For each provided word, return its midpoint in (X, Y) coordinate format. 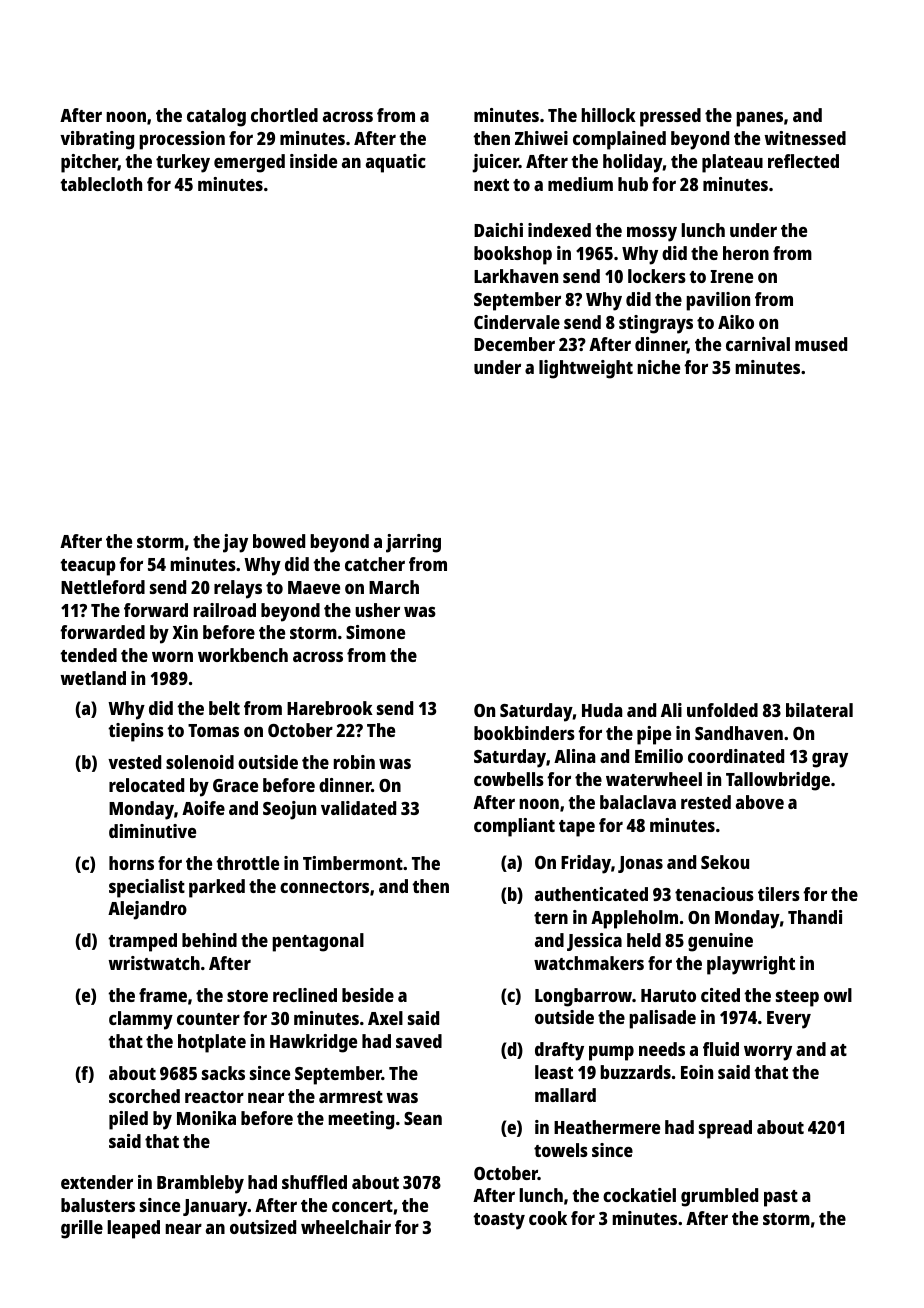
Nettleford (103, 587)
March (394, 587)
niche (658, 367)
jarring (413, 543)
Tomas (213, 730)
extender (97, 1182)
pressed (670, 117)
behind (209, 940)
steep (797, 998)
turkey (183, 163)
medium (580, 184)
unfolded (722, 710)
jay (235, 543)
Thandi (815, 917)
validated (358, 808)
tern (551, 918)
